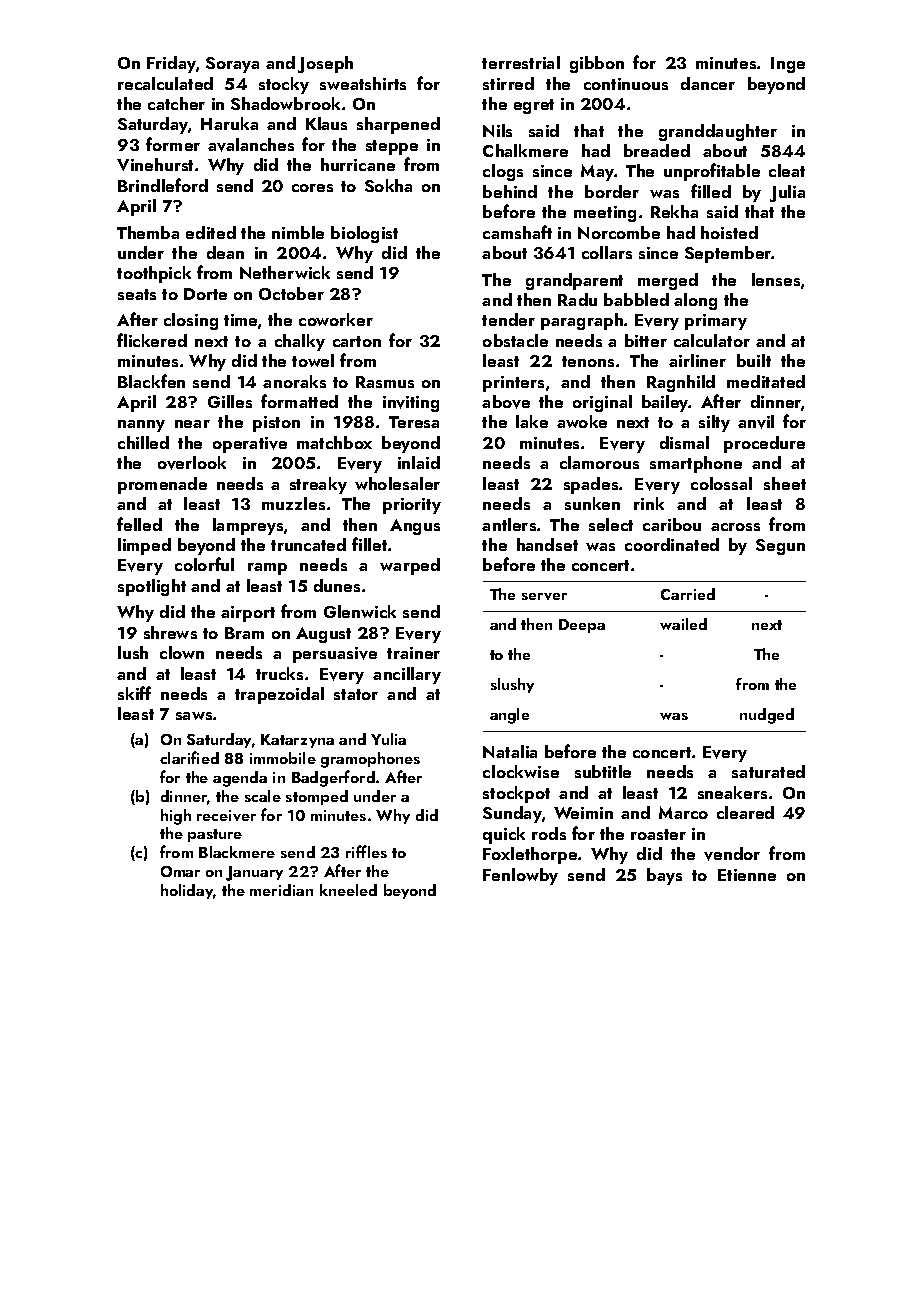 The image size is (924, 1314). What do you see at coordinates (503, 172) in the page?
I see `clogs` at bounding box center [503, 172].
